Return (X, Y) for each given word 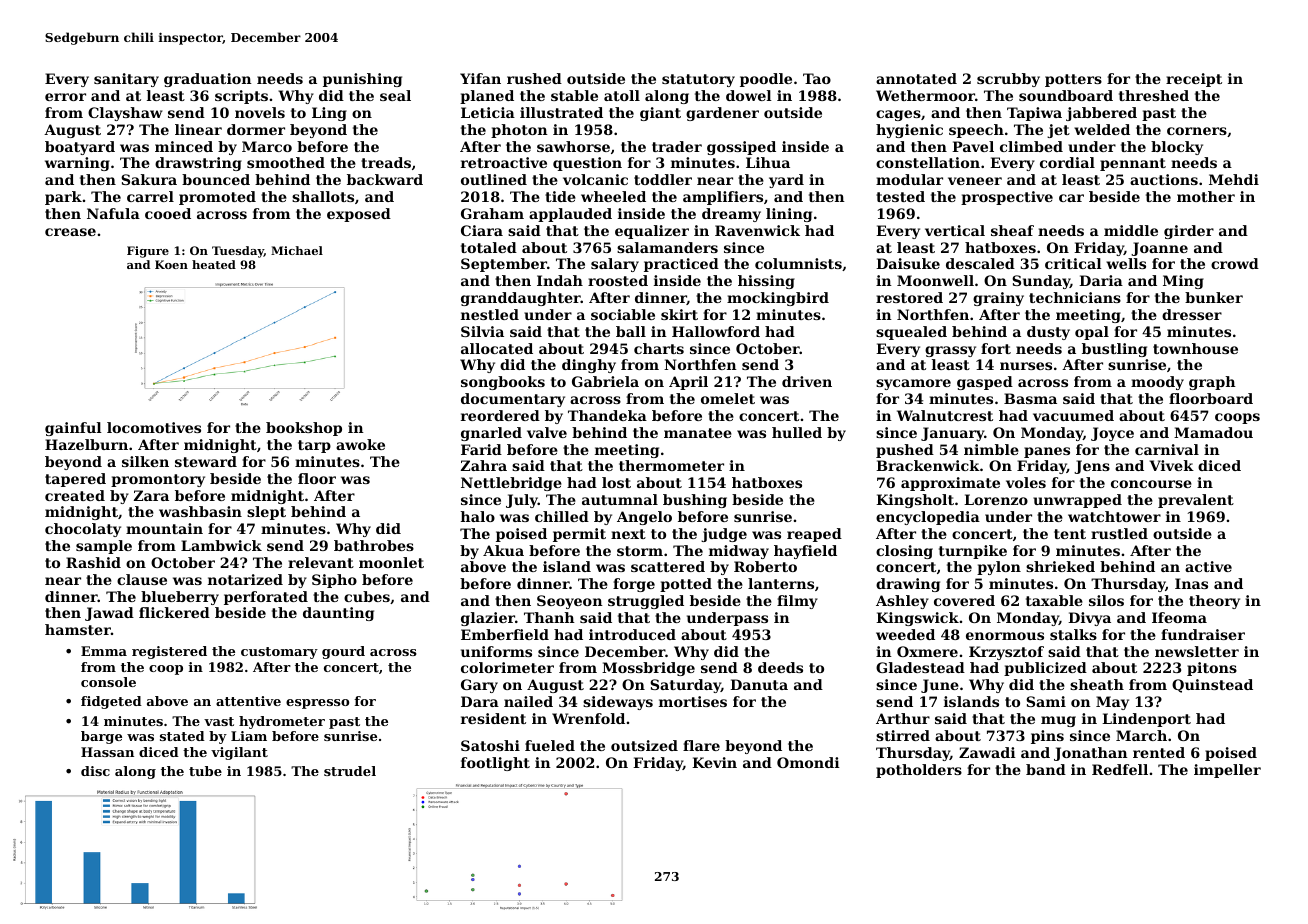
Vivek (1171, 465)
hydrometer (282, 722)
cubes (367, 596)
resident (493, 718)
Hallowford (716, 331)
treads (386, 162)
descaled (980, 263)
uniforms (496, 651)
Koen (171, 264)
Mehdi (1234, 179)
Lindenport (1146, 720)
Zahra (484, 465)
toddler (663, 179)
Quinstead (1212, 686)
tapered (75, 480)
